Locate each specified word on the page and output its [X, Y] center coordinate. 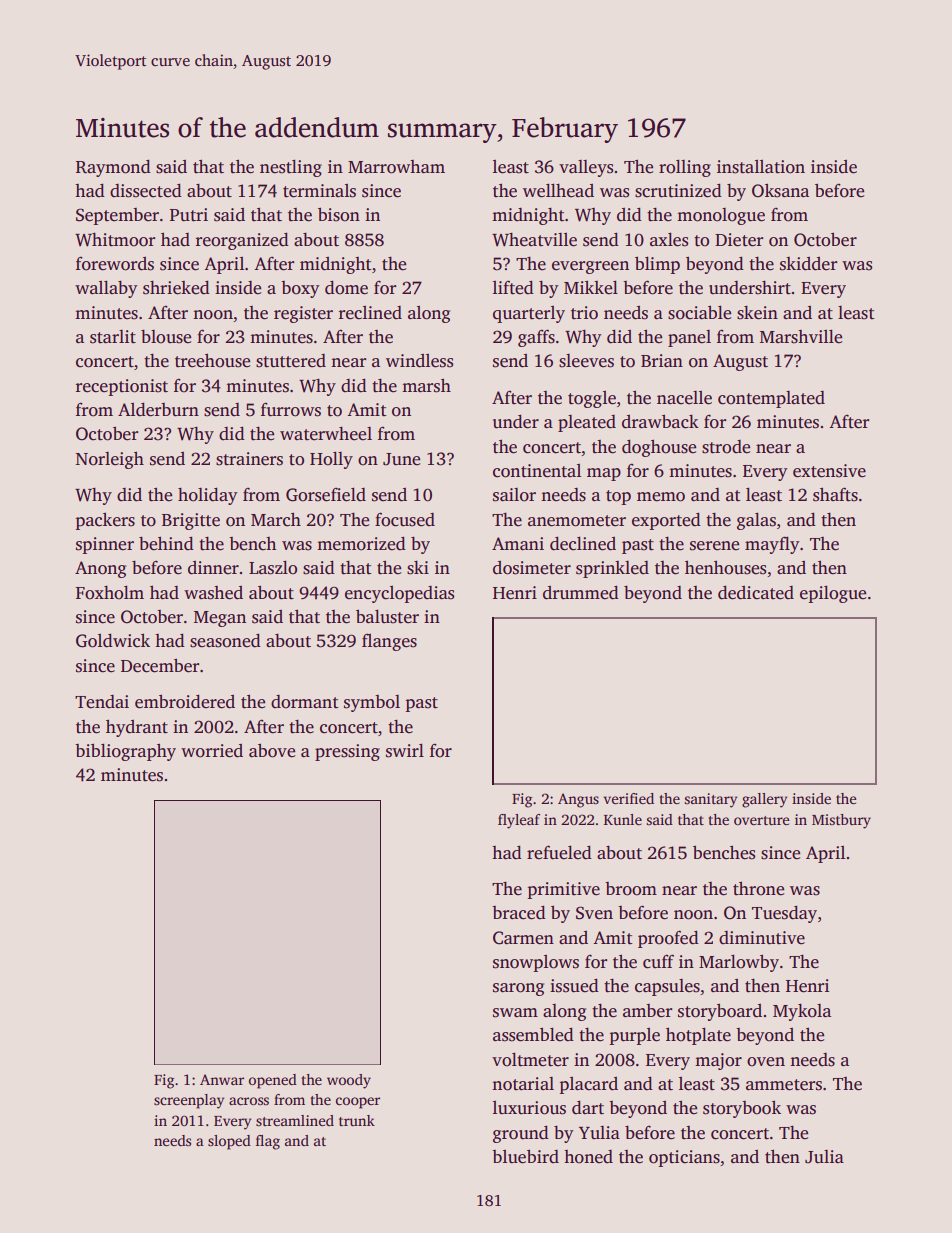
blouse [166, 337]
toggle [592, 399]
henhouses [725, 567]
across [249, 1101]
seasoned [225, 640]
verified [628, 798]
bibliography [125, 752]
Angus [578, 800]
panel [689, 338]
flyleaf [519, 821]
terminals [319, 191]
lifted [513, 287]
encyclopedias [399, 594]
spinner [105, 545]
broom [631, 889]
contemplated [771, 399]
